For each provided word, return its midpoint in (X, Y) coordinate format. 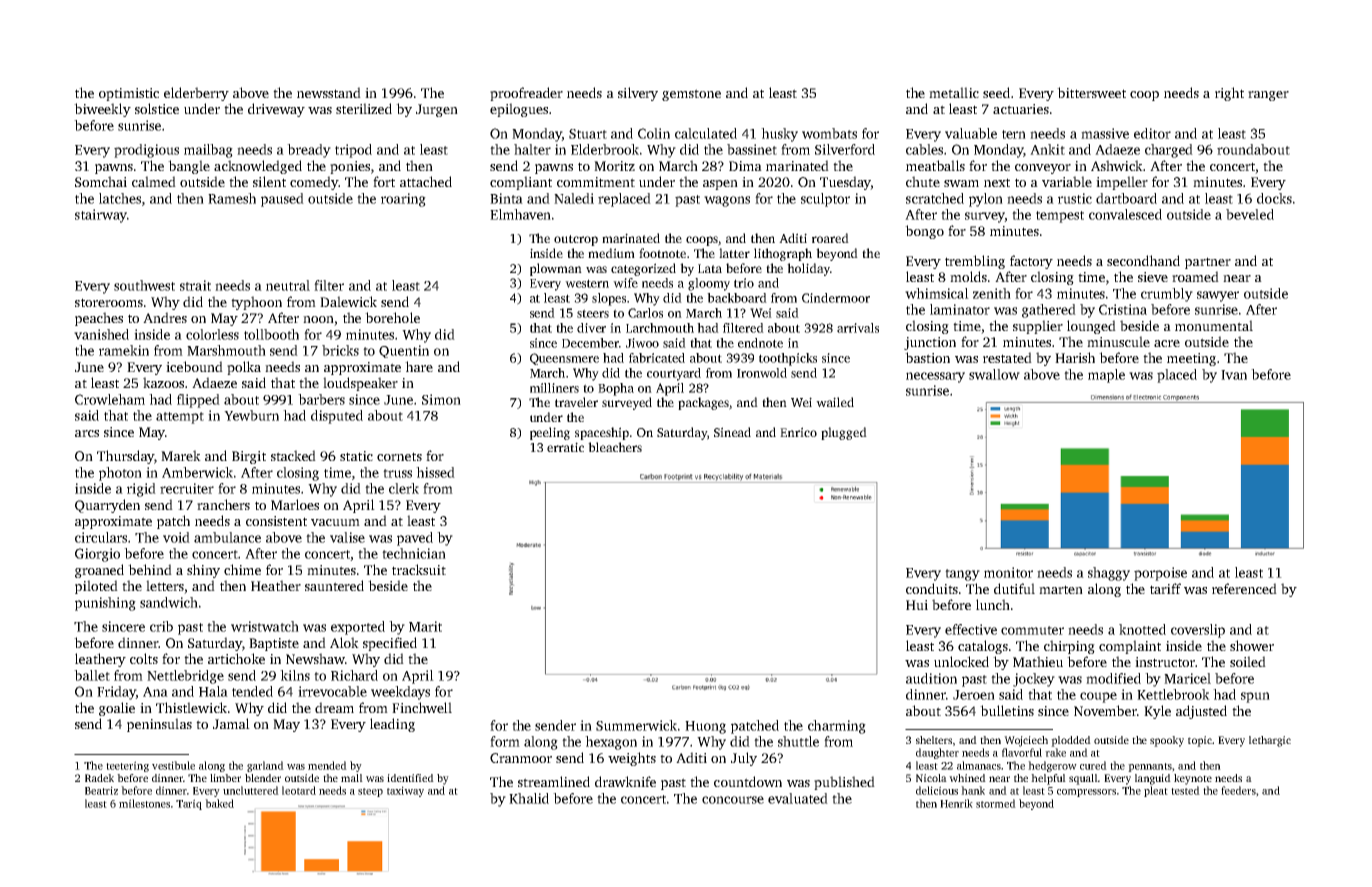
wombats (829, 133)
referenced (1244, 588)
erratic (565, 447)
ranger (1268, 96)
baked (219, 803)
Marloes (295, 504)
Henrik (956, 803)
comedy (314, 183)
